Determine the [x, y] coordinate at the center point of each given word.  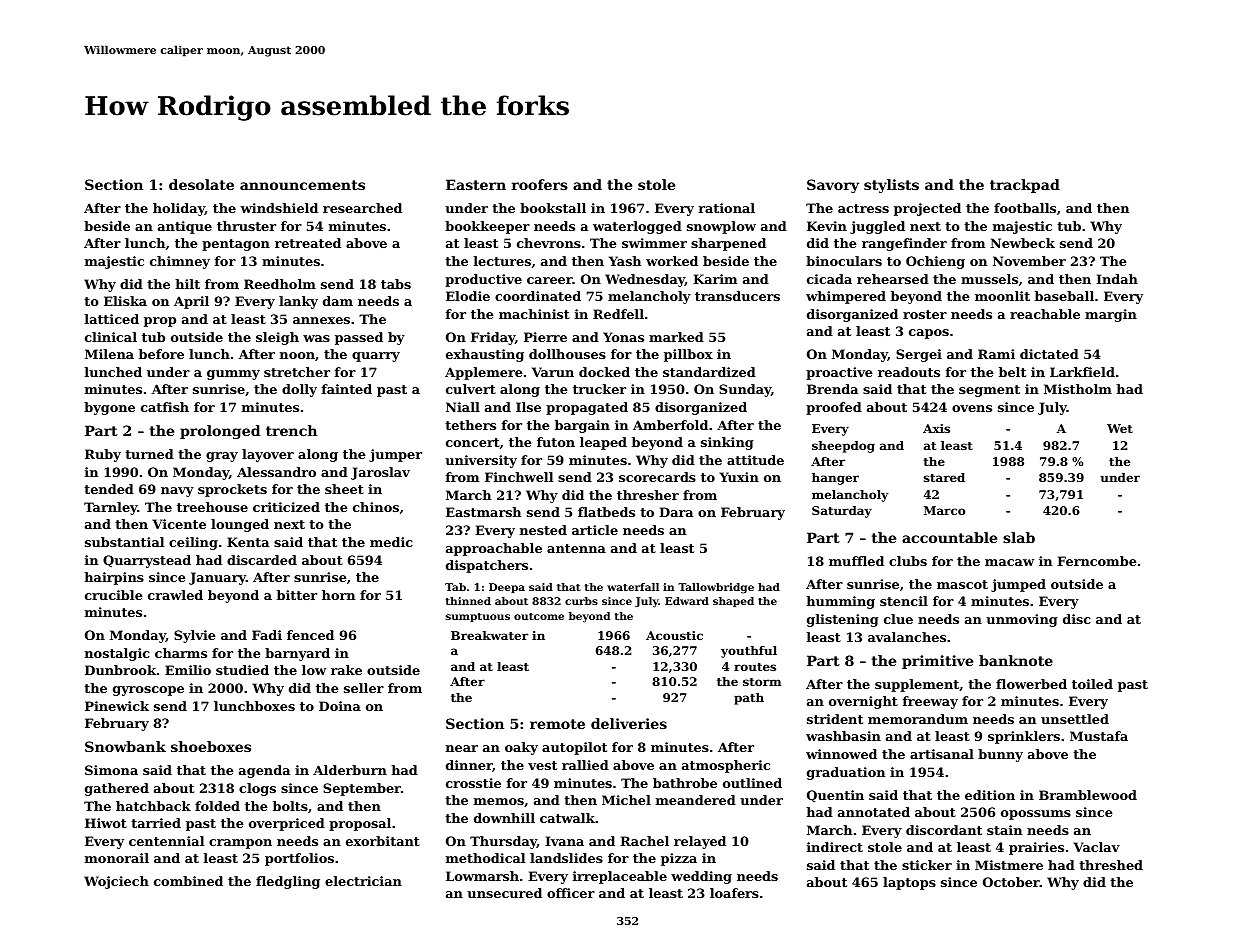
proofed [834, 408]
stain [1004, 830]
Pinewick [117, 706]
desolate [201, 184]
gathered [117, 789]
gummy [233, 375]
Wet [1120, 428]
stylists [891, 186]
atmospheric [726, 766]
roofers [540, 184]
